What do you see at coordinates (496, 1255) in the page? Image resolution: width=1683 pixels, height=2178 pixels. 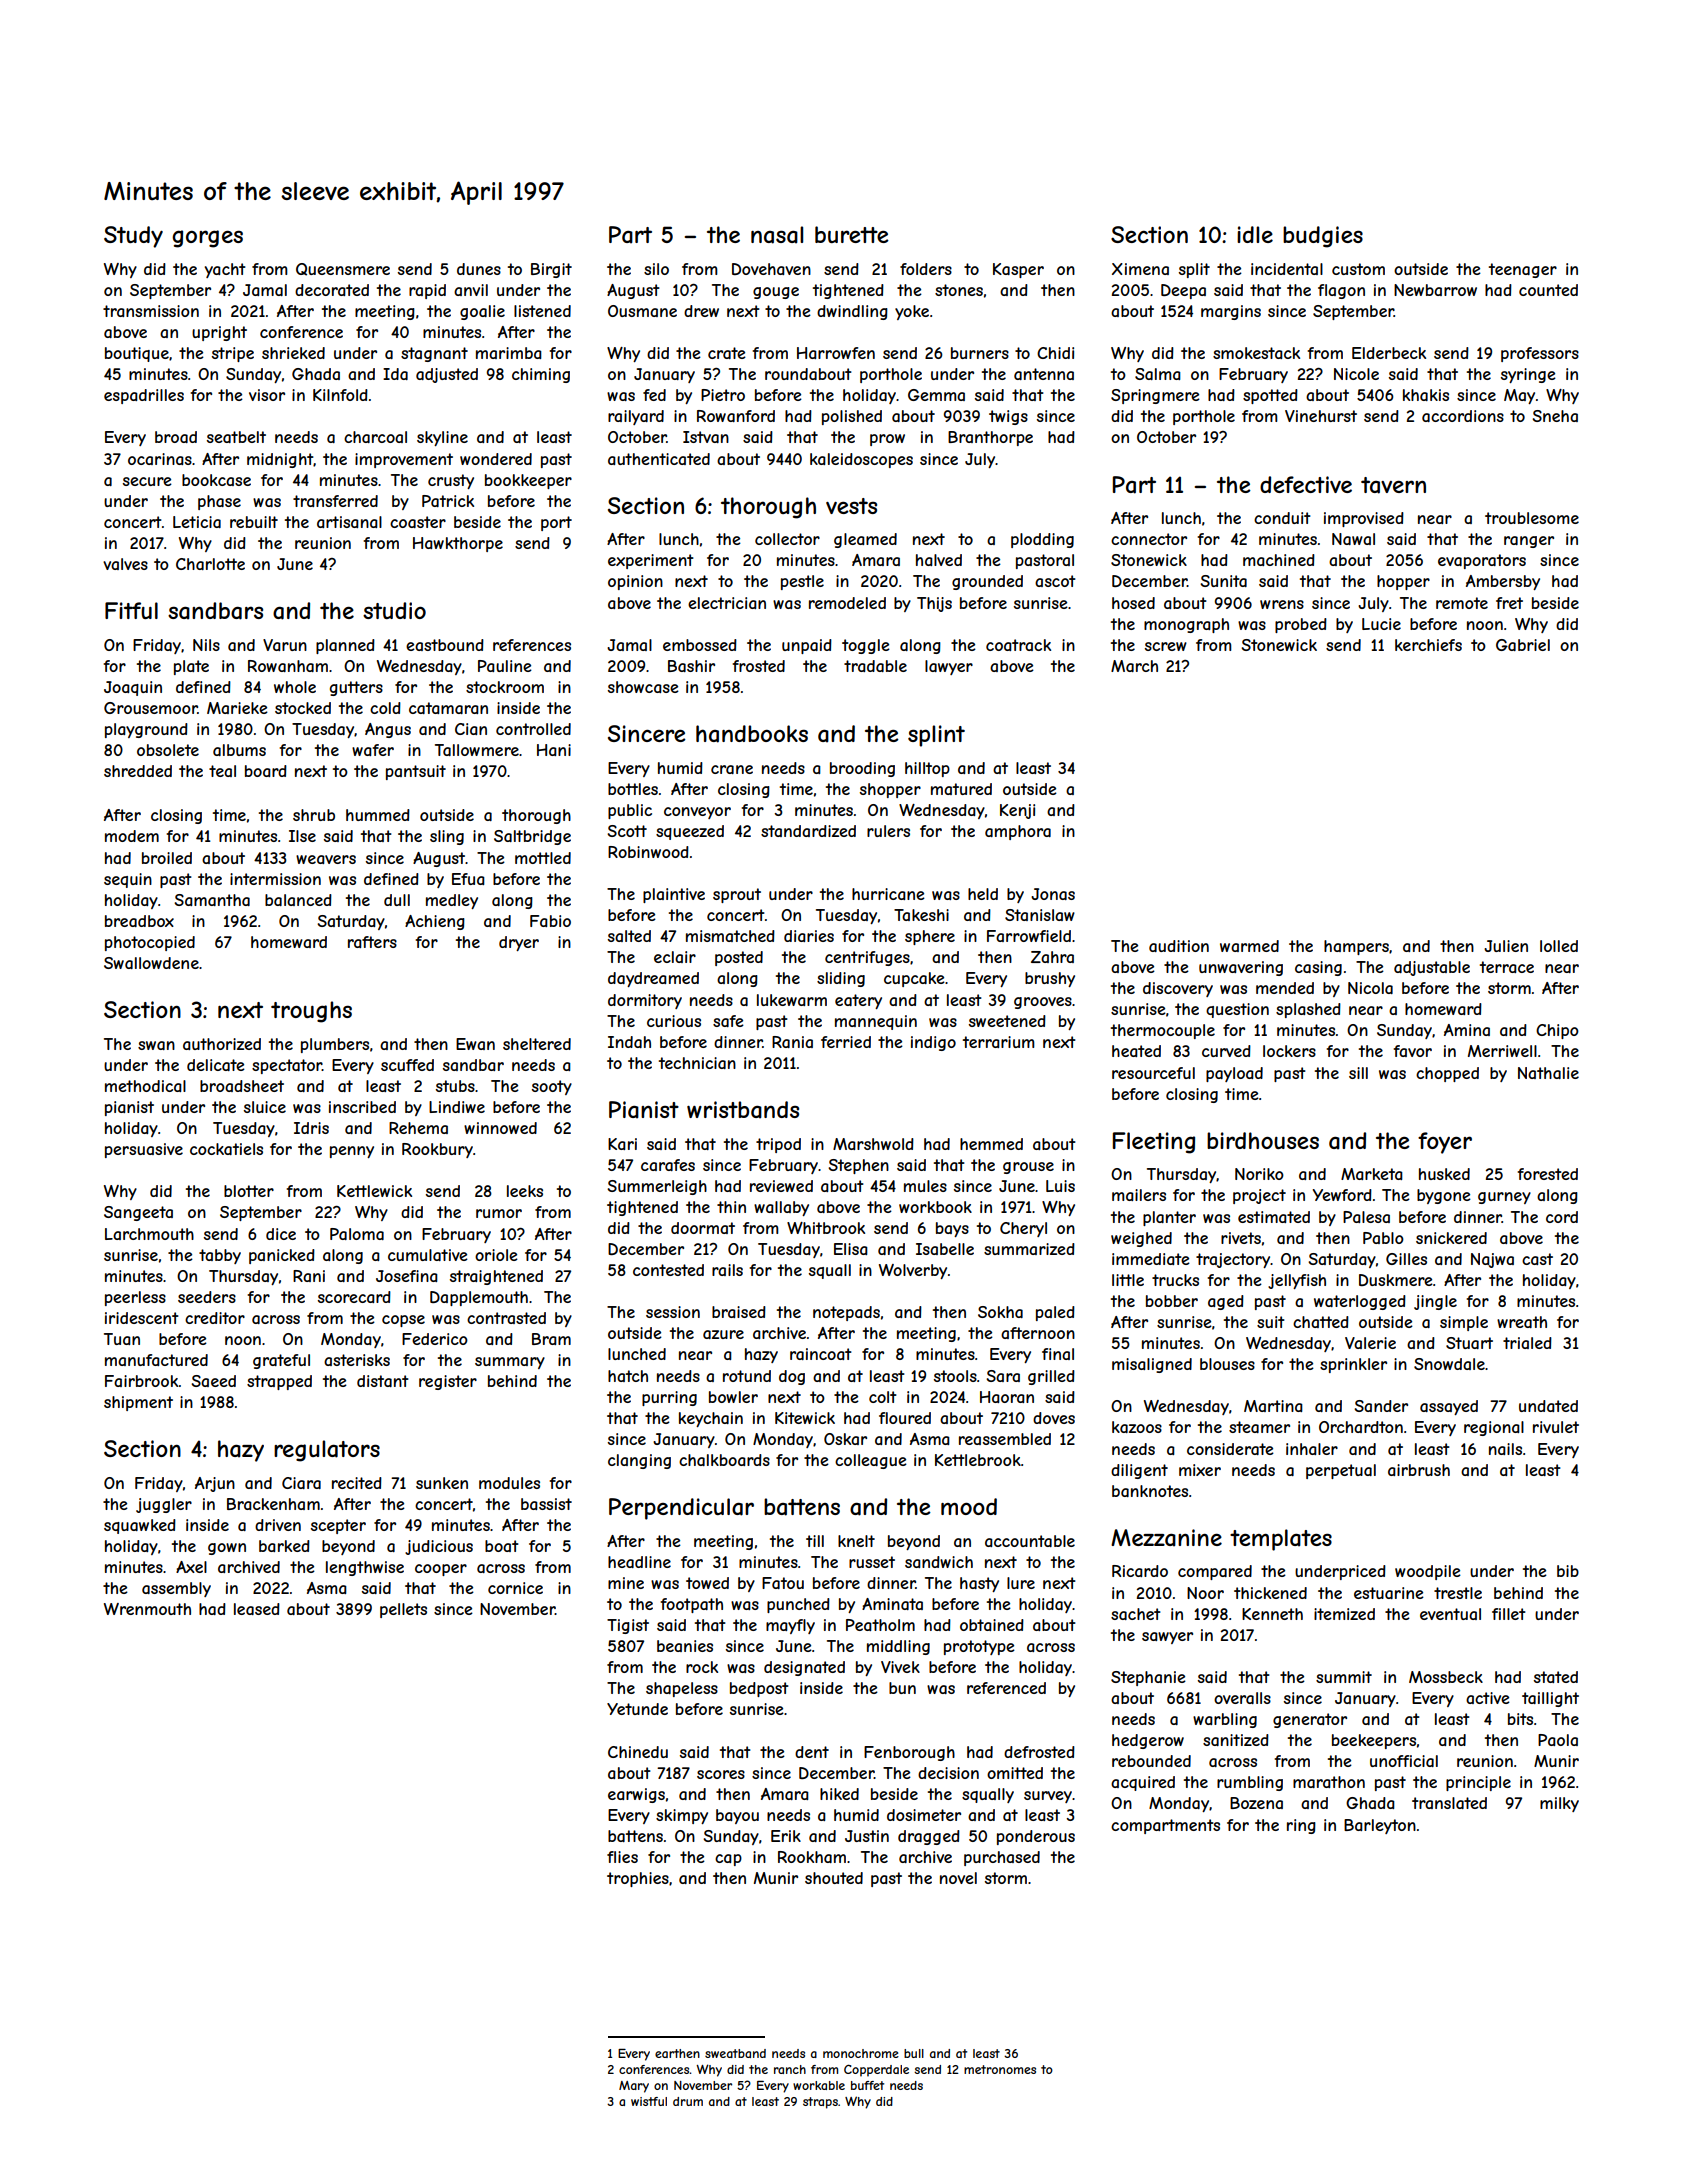 I see `oriole` at bounding box center [496, 1255].
